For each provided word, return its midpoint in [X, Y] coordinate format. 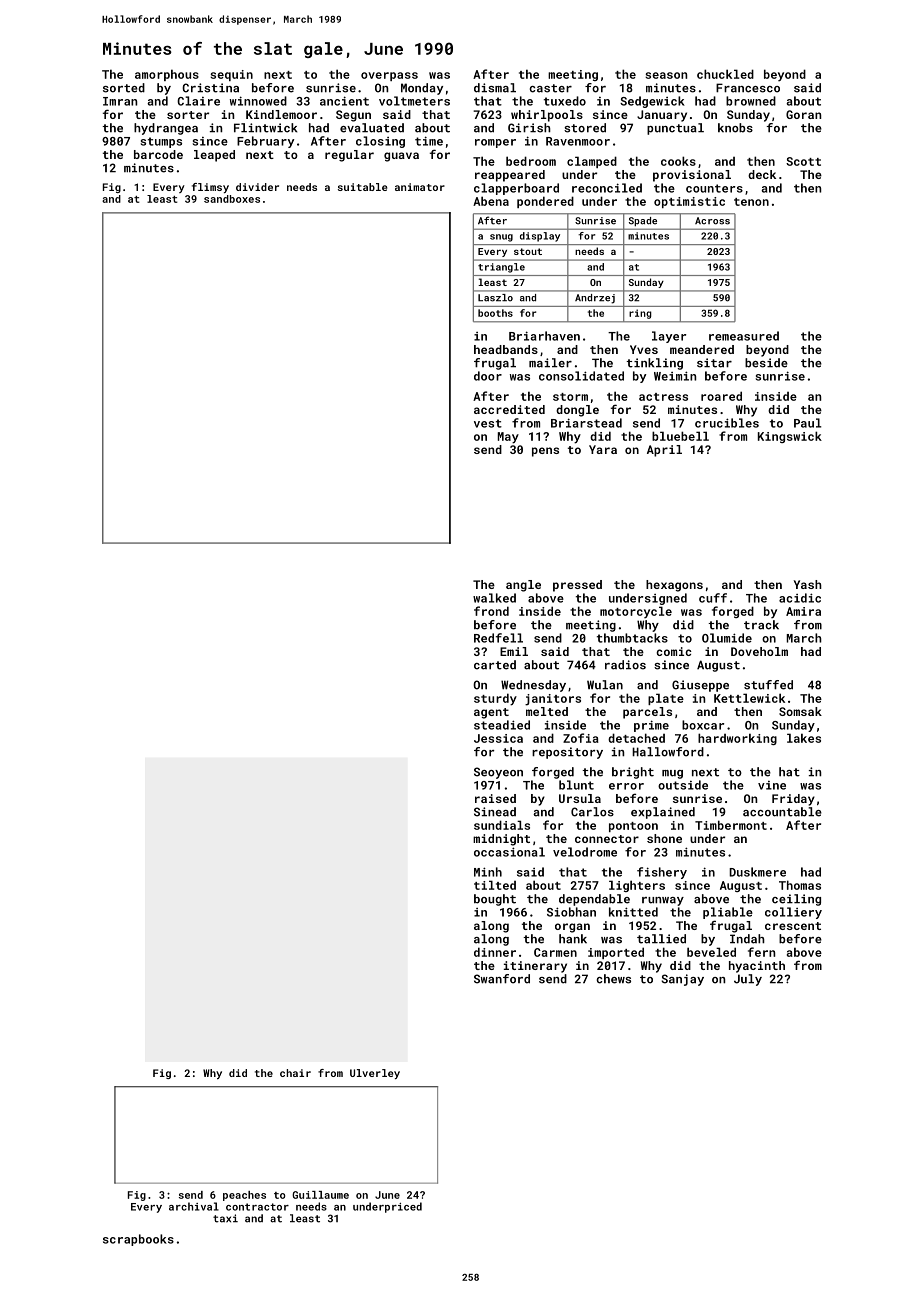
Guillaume [320, 1195]
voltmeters [414, 101]
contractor [257, 1207]
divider [257, 187]
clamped [592, 162]
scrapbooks [138, 1240]
